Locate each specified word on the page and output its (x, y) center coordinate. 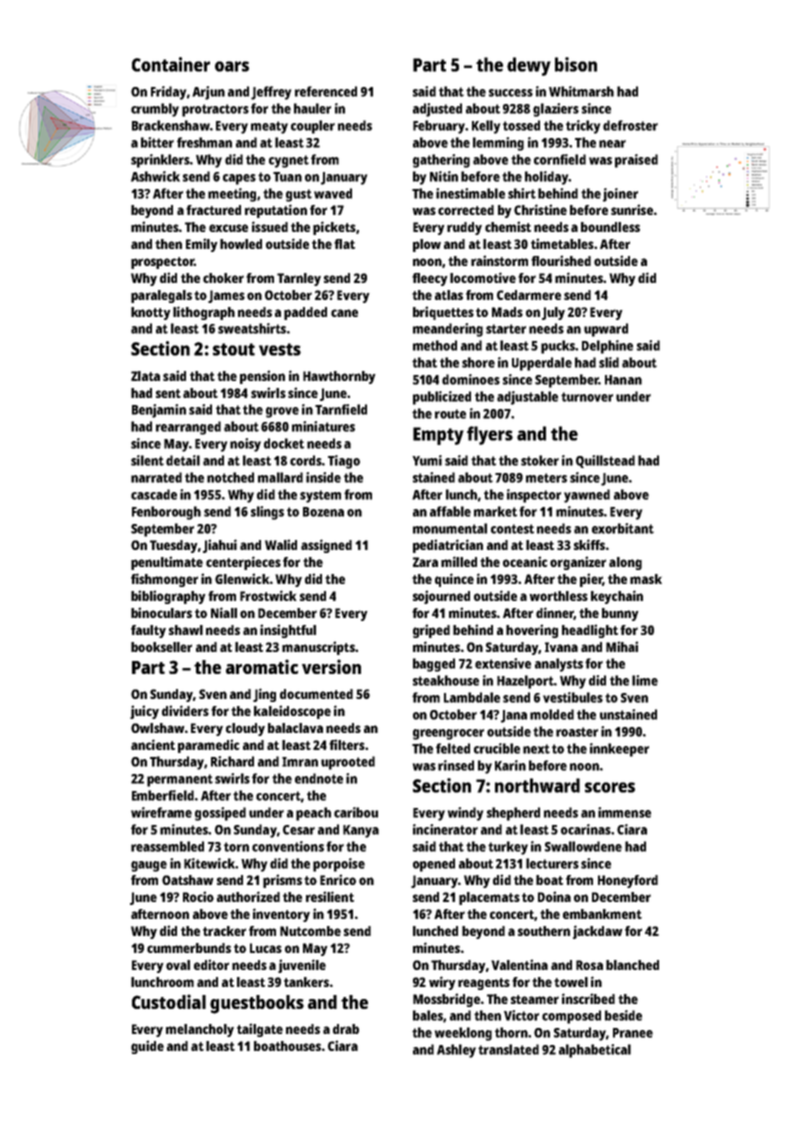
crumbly (155, 110)
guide (147, 1047)
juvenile (302, 966)
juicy (144, 712)
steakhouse (446, 680)
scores (610, 787)
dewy (529, 66)
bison (576, 64)
